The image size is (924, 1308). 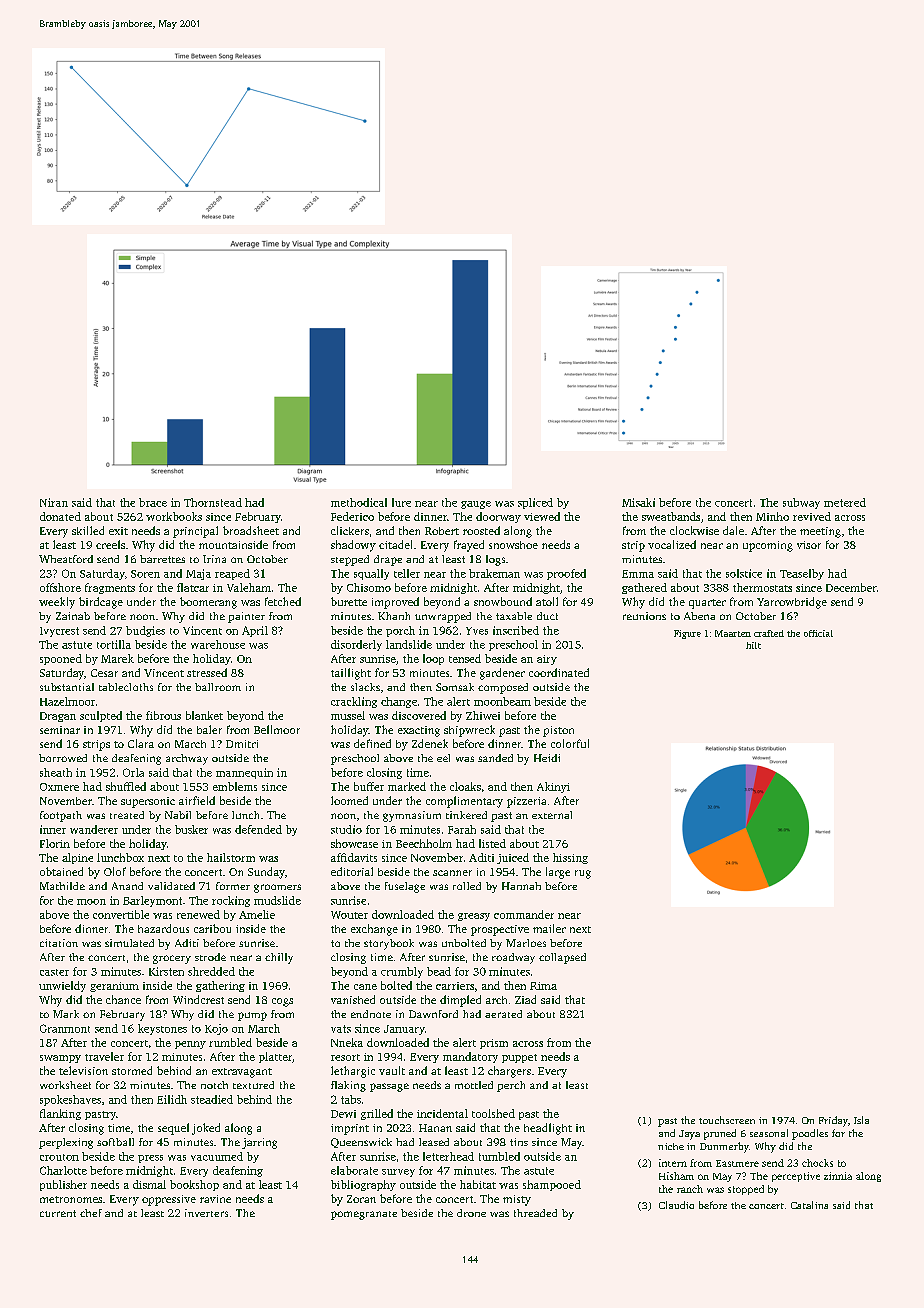 What do you see at coordinates (753, 645) in the document?
I see `hilt` at bounding box center [753, 645].
